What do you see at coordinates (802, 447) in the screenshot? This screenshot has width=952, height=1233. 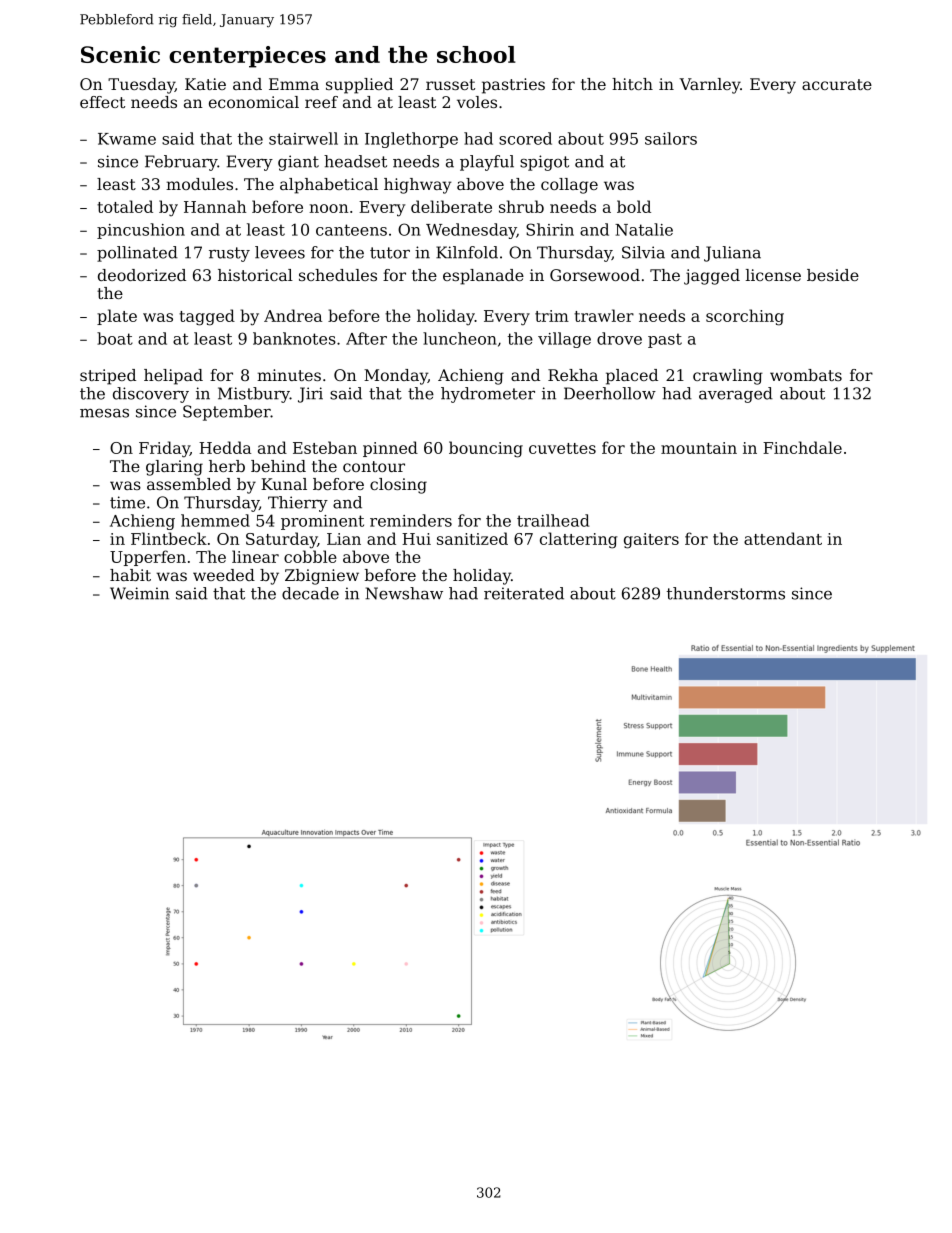 I see `Finchdale` at bounding box center [802, 447].
